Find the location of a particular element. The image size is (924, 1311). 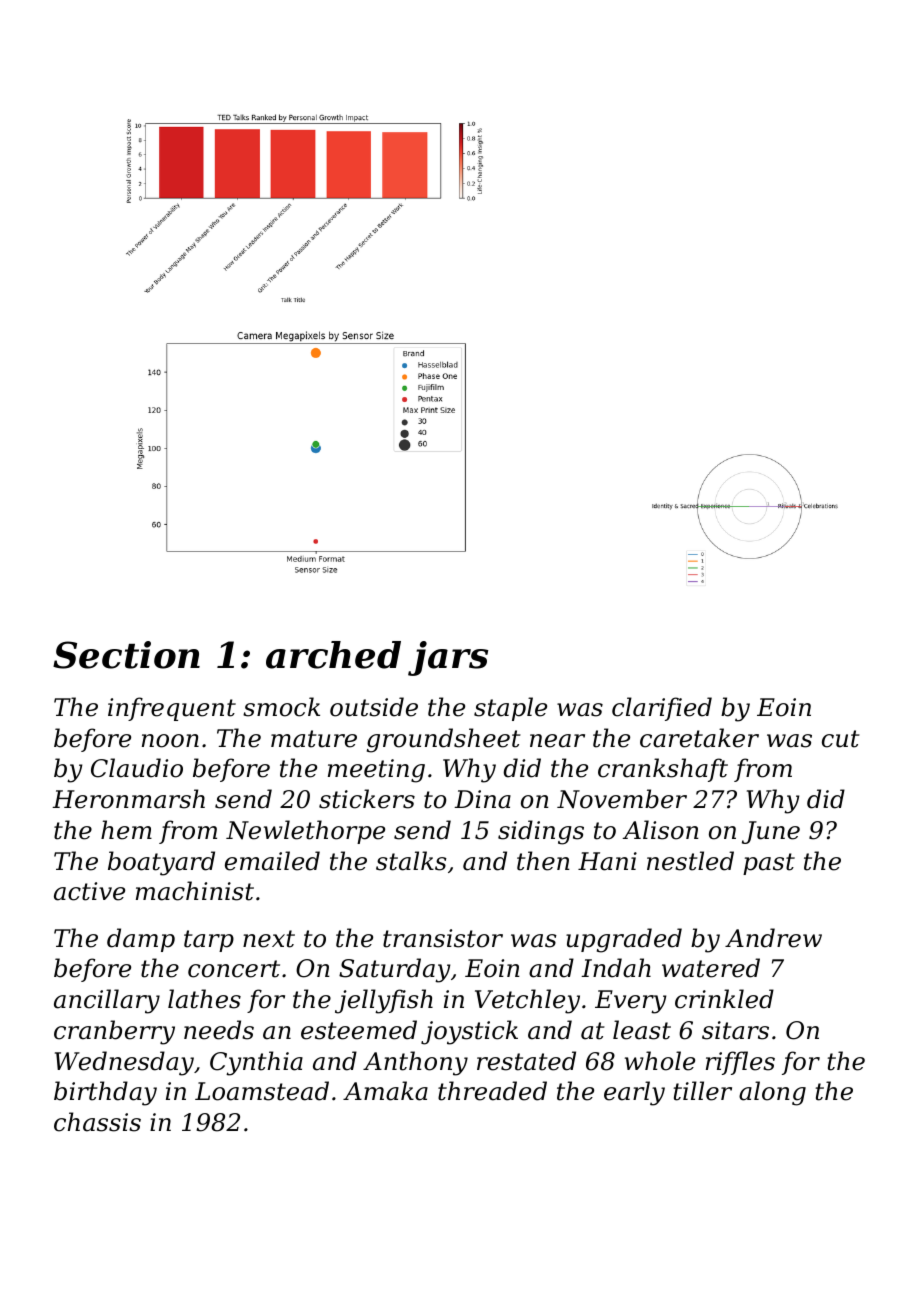

next is located at coordinates (269, 939).
